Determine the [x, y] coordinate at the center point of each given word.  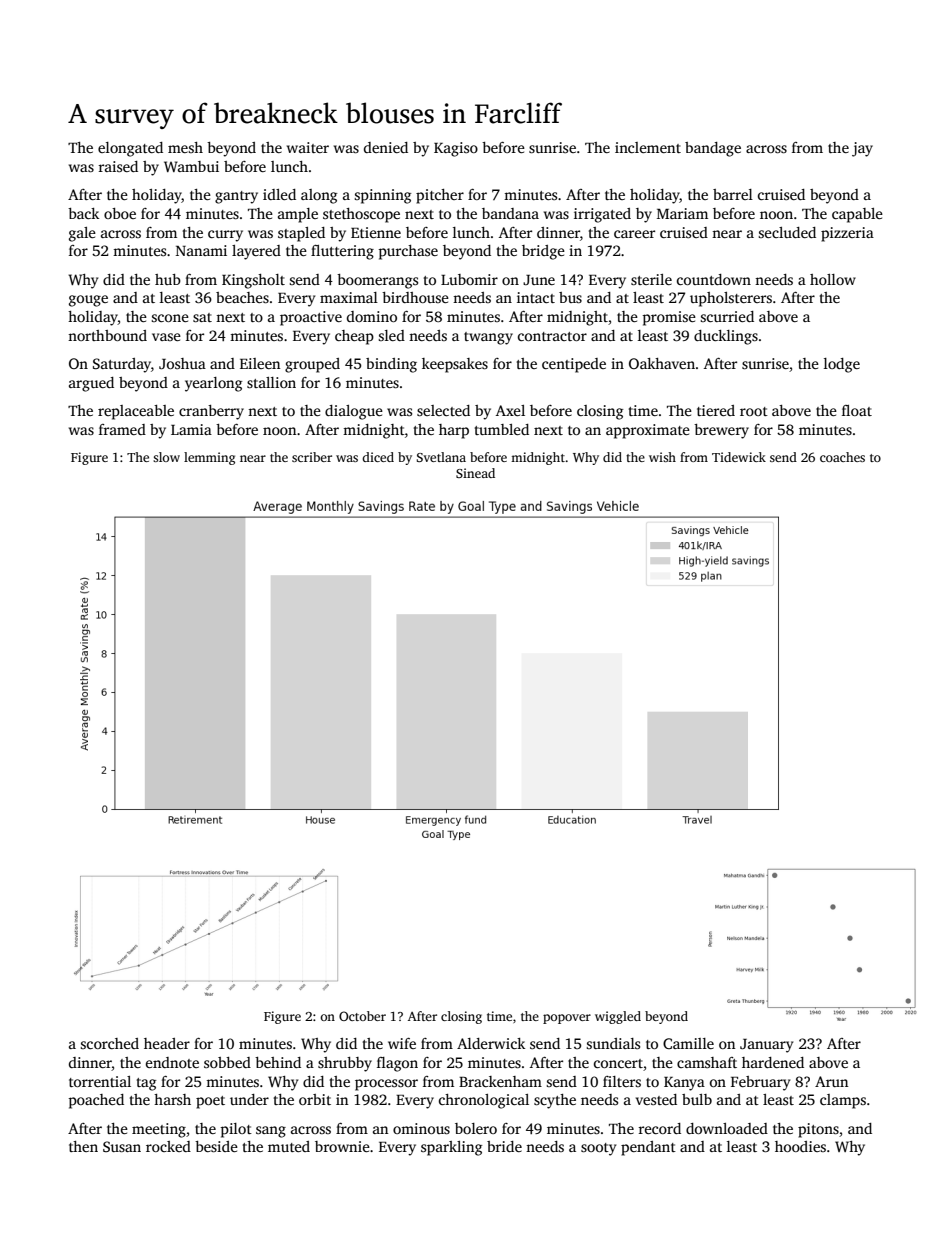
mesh [185, 147]
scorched [110, 1043]
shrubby [345, 1064]
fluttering [342, 252]
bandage [713, 149]
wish [662, 457]
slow [166, 457]
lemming [209, 458]
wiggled [618, 1017]
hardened [773, 1062]
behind [278, 1062]
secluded [787, 232]
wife [402, 1043]
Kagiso [456, 149]
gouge [88, 301]
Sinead [475, 473]
